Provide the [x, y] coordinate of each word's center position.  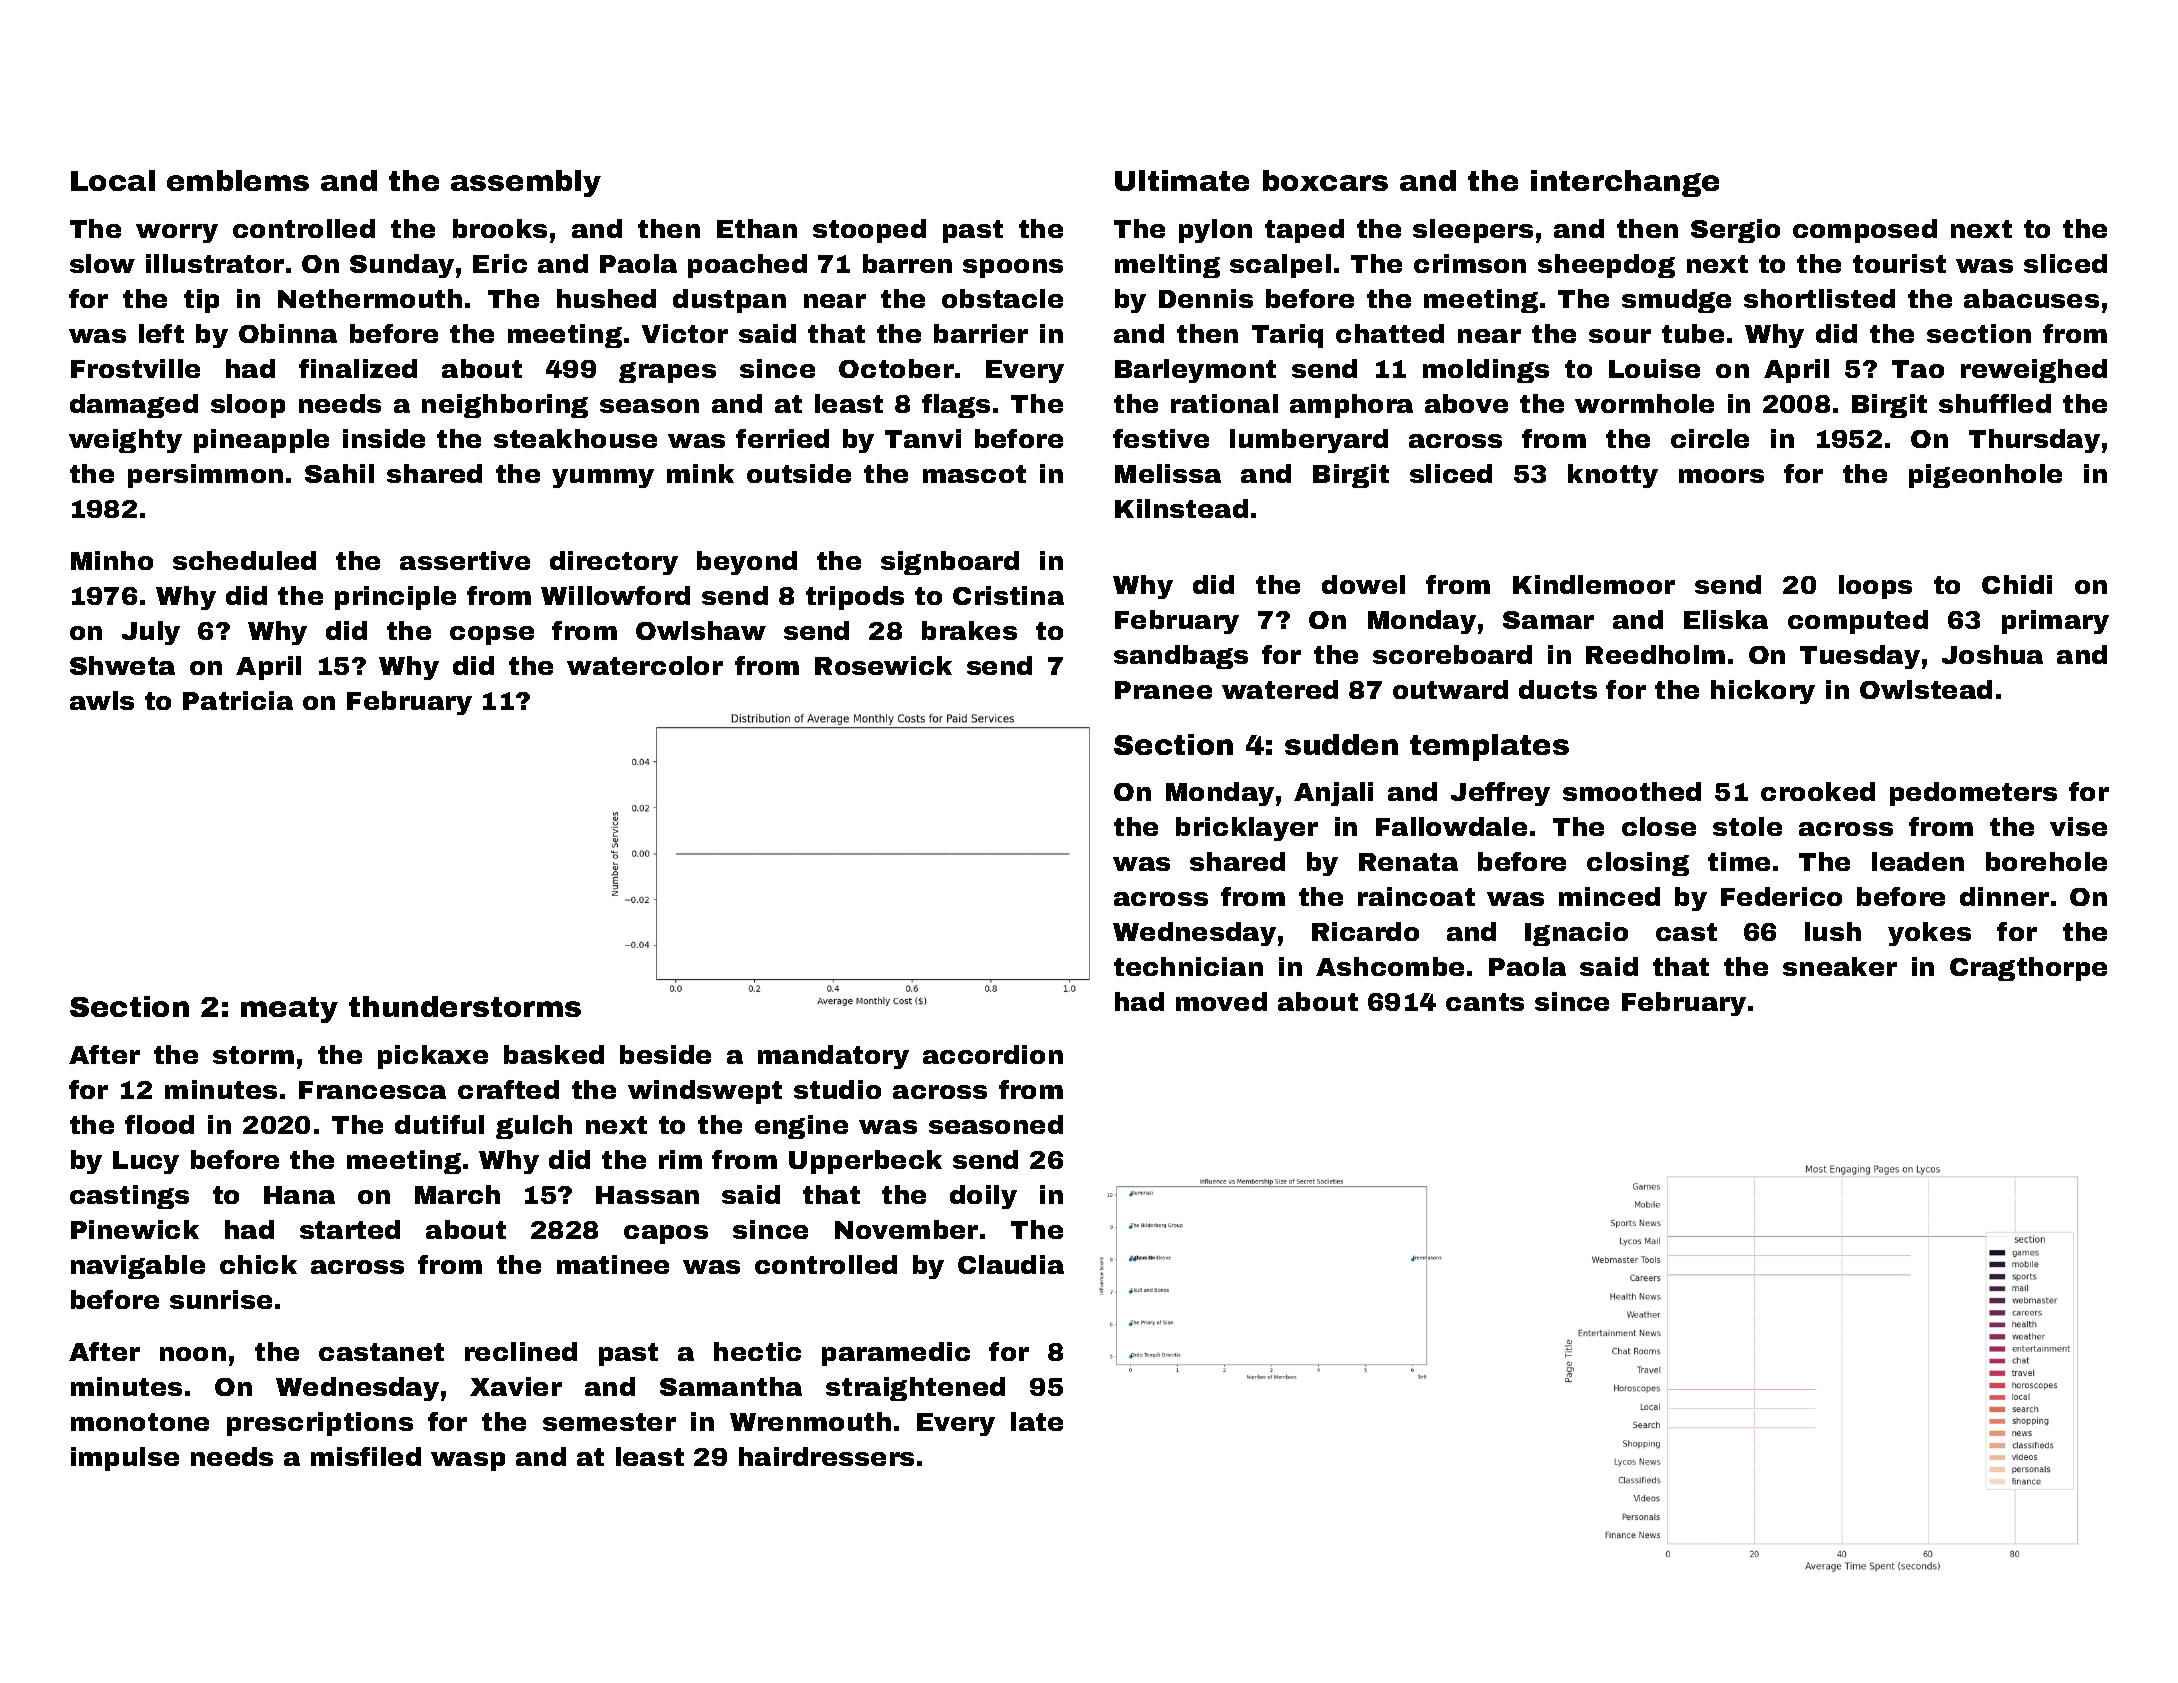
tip [201, 301]
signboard [950, 563]
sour [1620, 336]
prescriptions [320, 1424]
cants [1485, 1002]
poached [747, 266]
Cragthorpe [2028, 969]
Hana [299, 1195]
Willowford [615, 595]
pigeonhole [1985, 476]
